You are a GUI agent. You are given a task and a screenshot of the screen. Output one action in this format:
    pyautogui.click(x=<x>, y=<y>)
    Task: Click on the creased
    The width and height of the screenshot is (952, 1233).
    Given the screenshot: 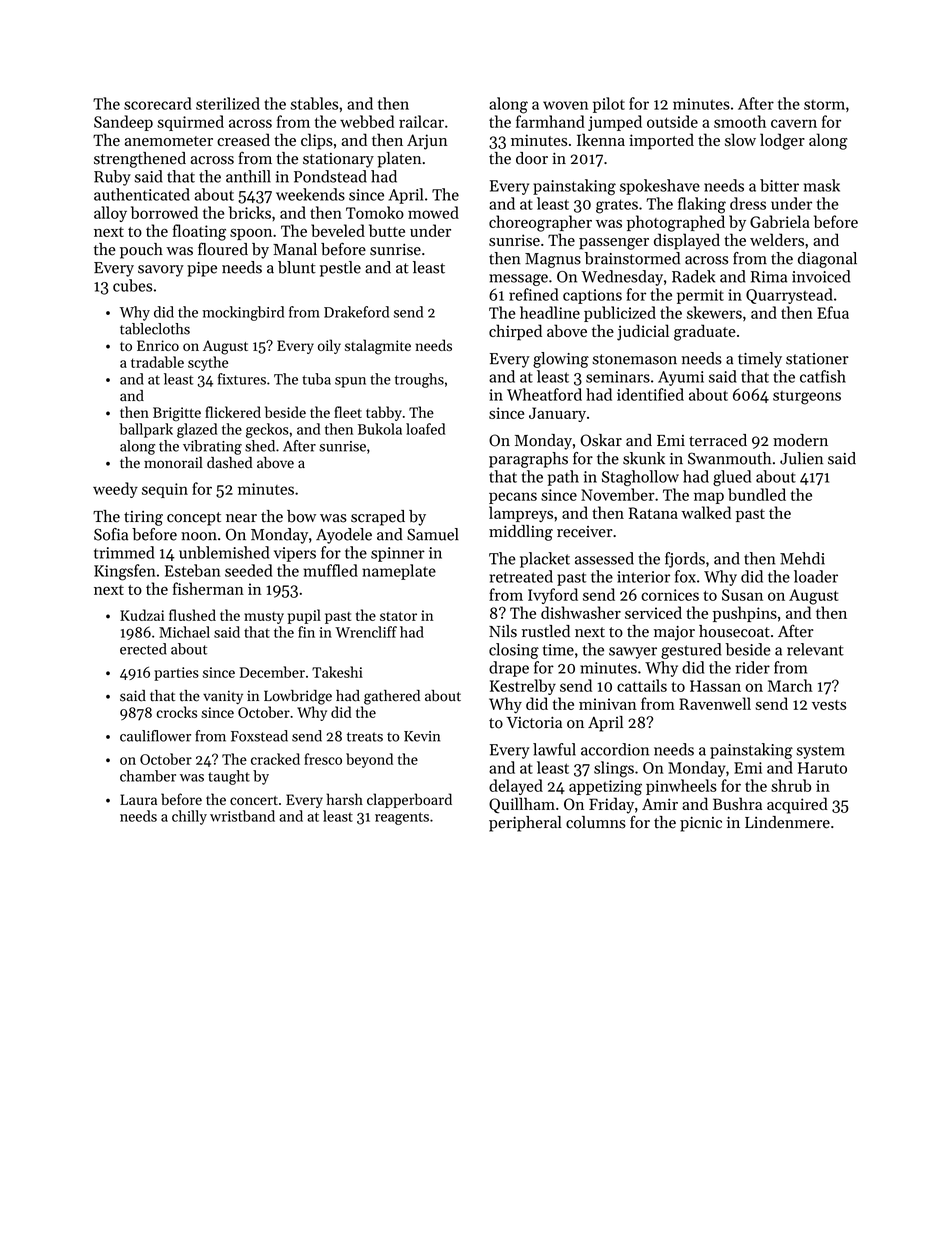 What is the action you would take?
    pyautogui.click(x=243, y=139)
